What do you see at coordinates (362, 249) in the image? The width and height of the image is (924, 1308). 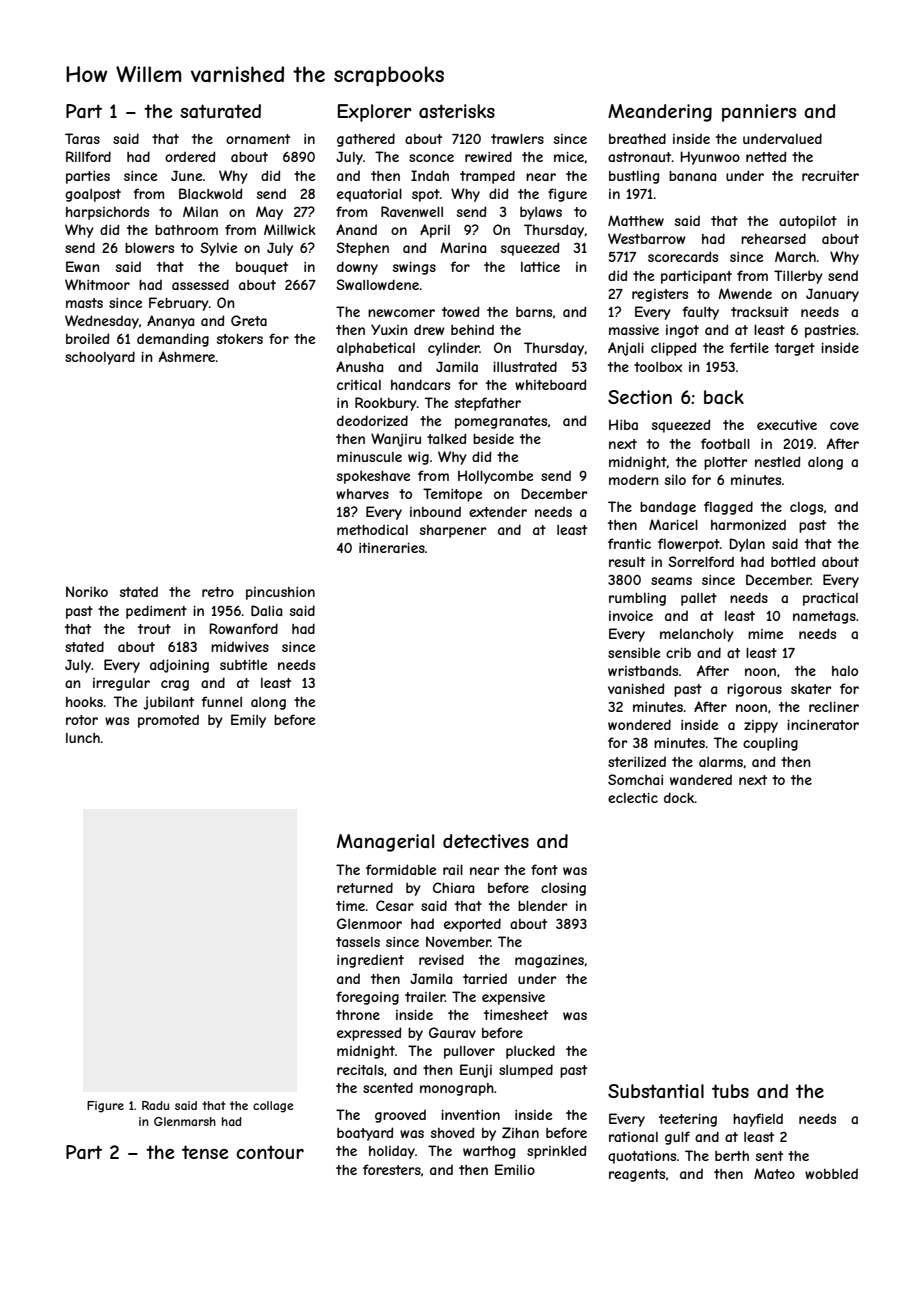 I see `Stephen` at bounding box center [362, 249].
